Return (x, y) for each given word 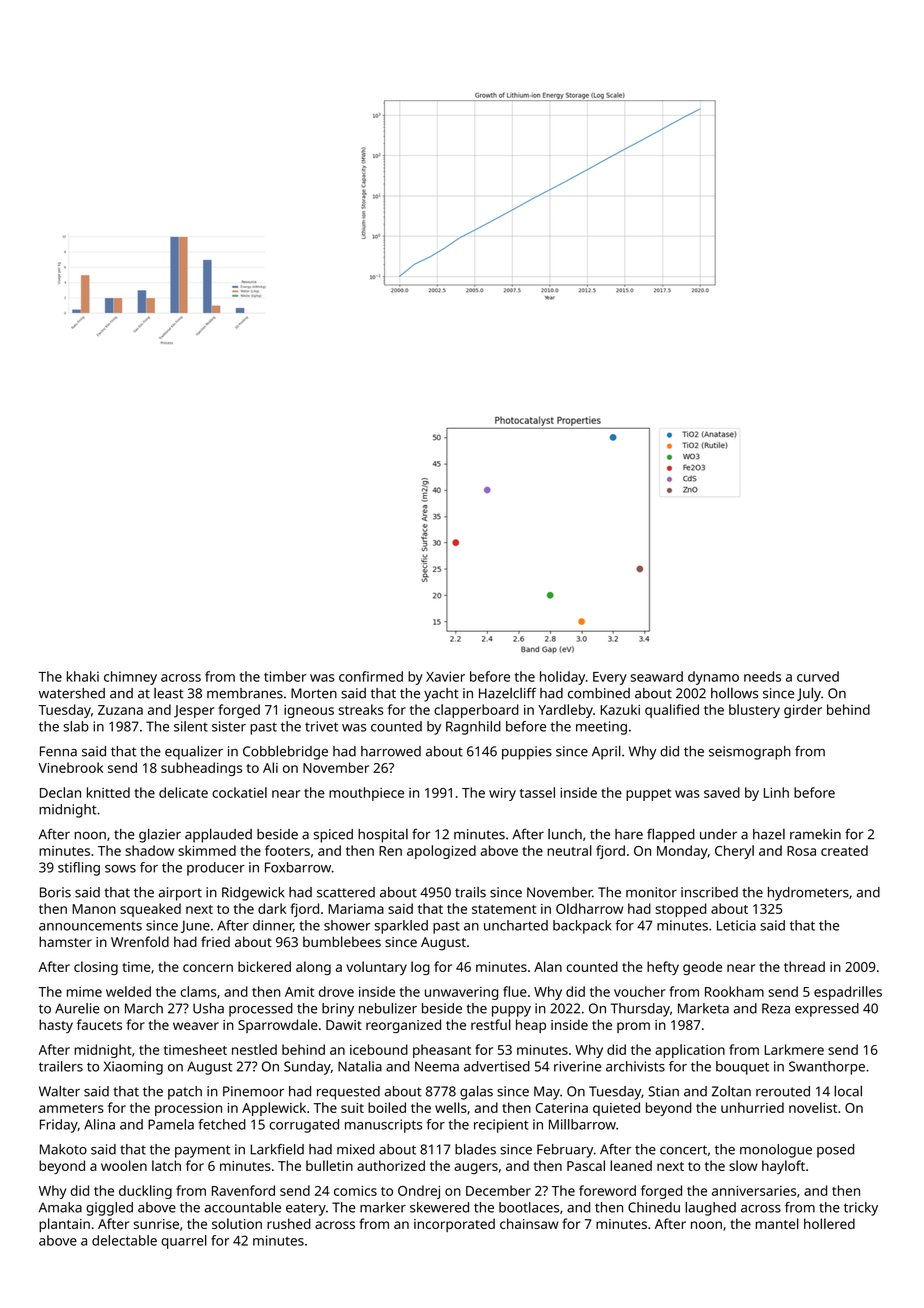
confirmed (371, 676)
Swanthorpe (827, 1068)
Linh (776, 792)
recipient (501, 1126)
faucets (99, 1024)
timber (285, 676)
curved (818, 676)
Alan (548, 966)
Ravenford (243, 1190)
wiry (502, 794)
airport (180, 894)
